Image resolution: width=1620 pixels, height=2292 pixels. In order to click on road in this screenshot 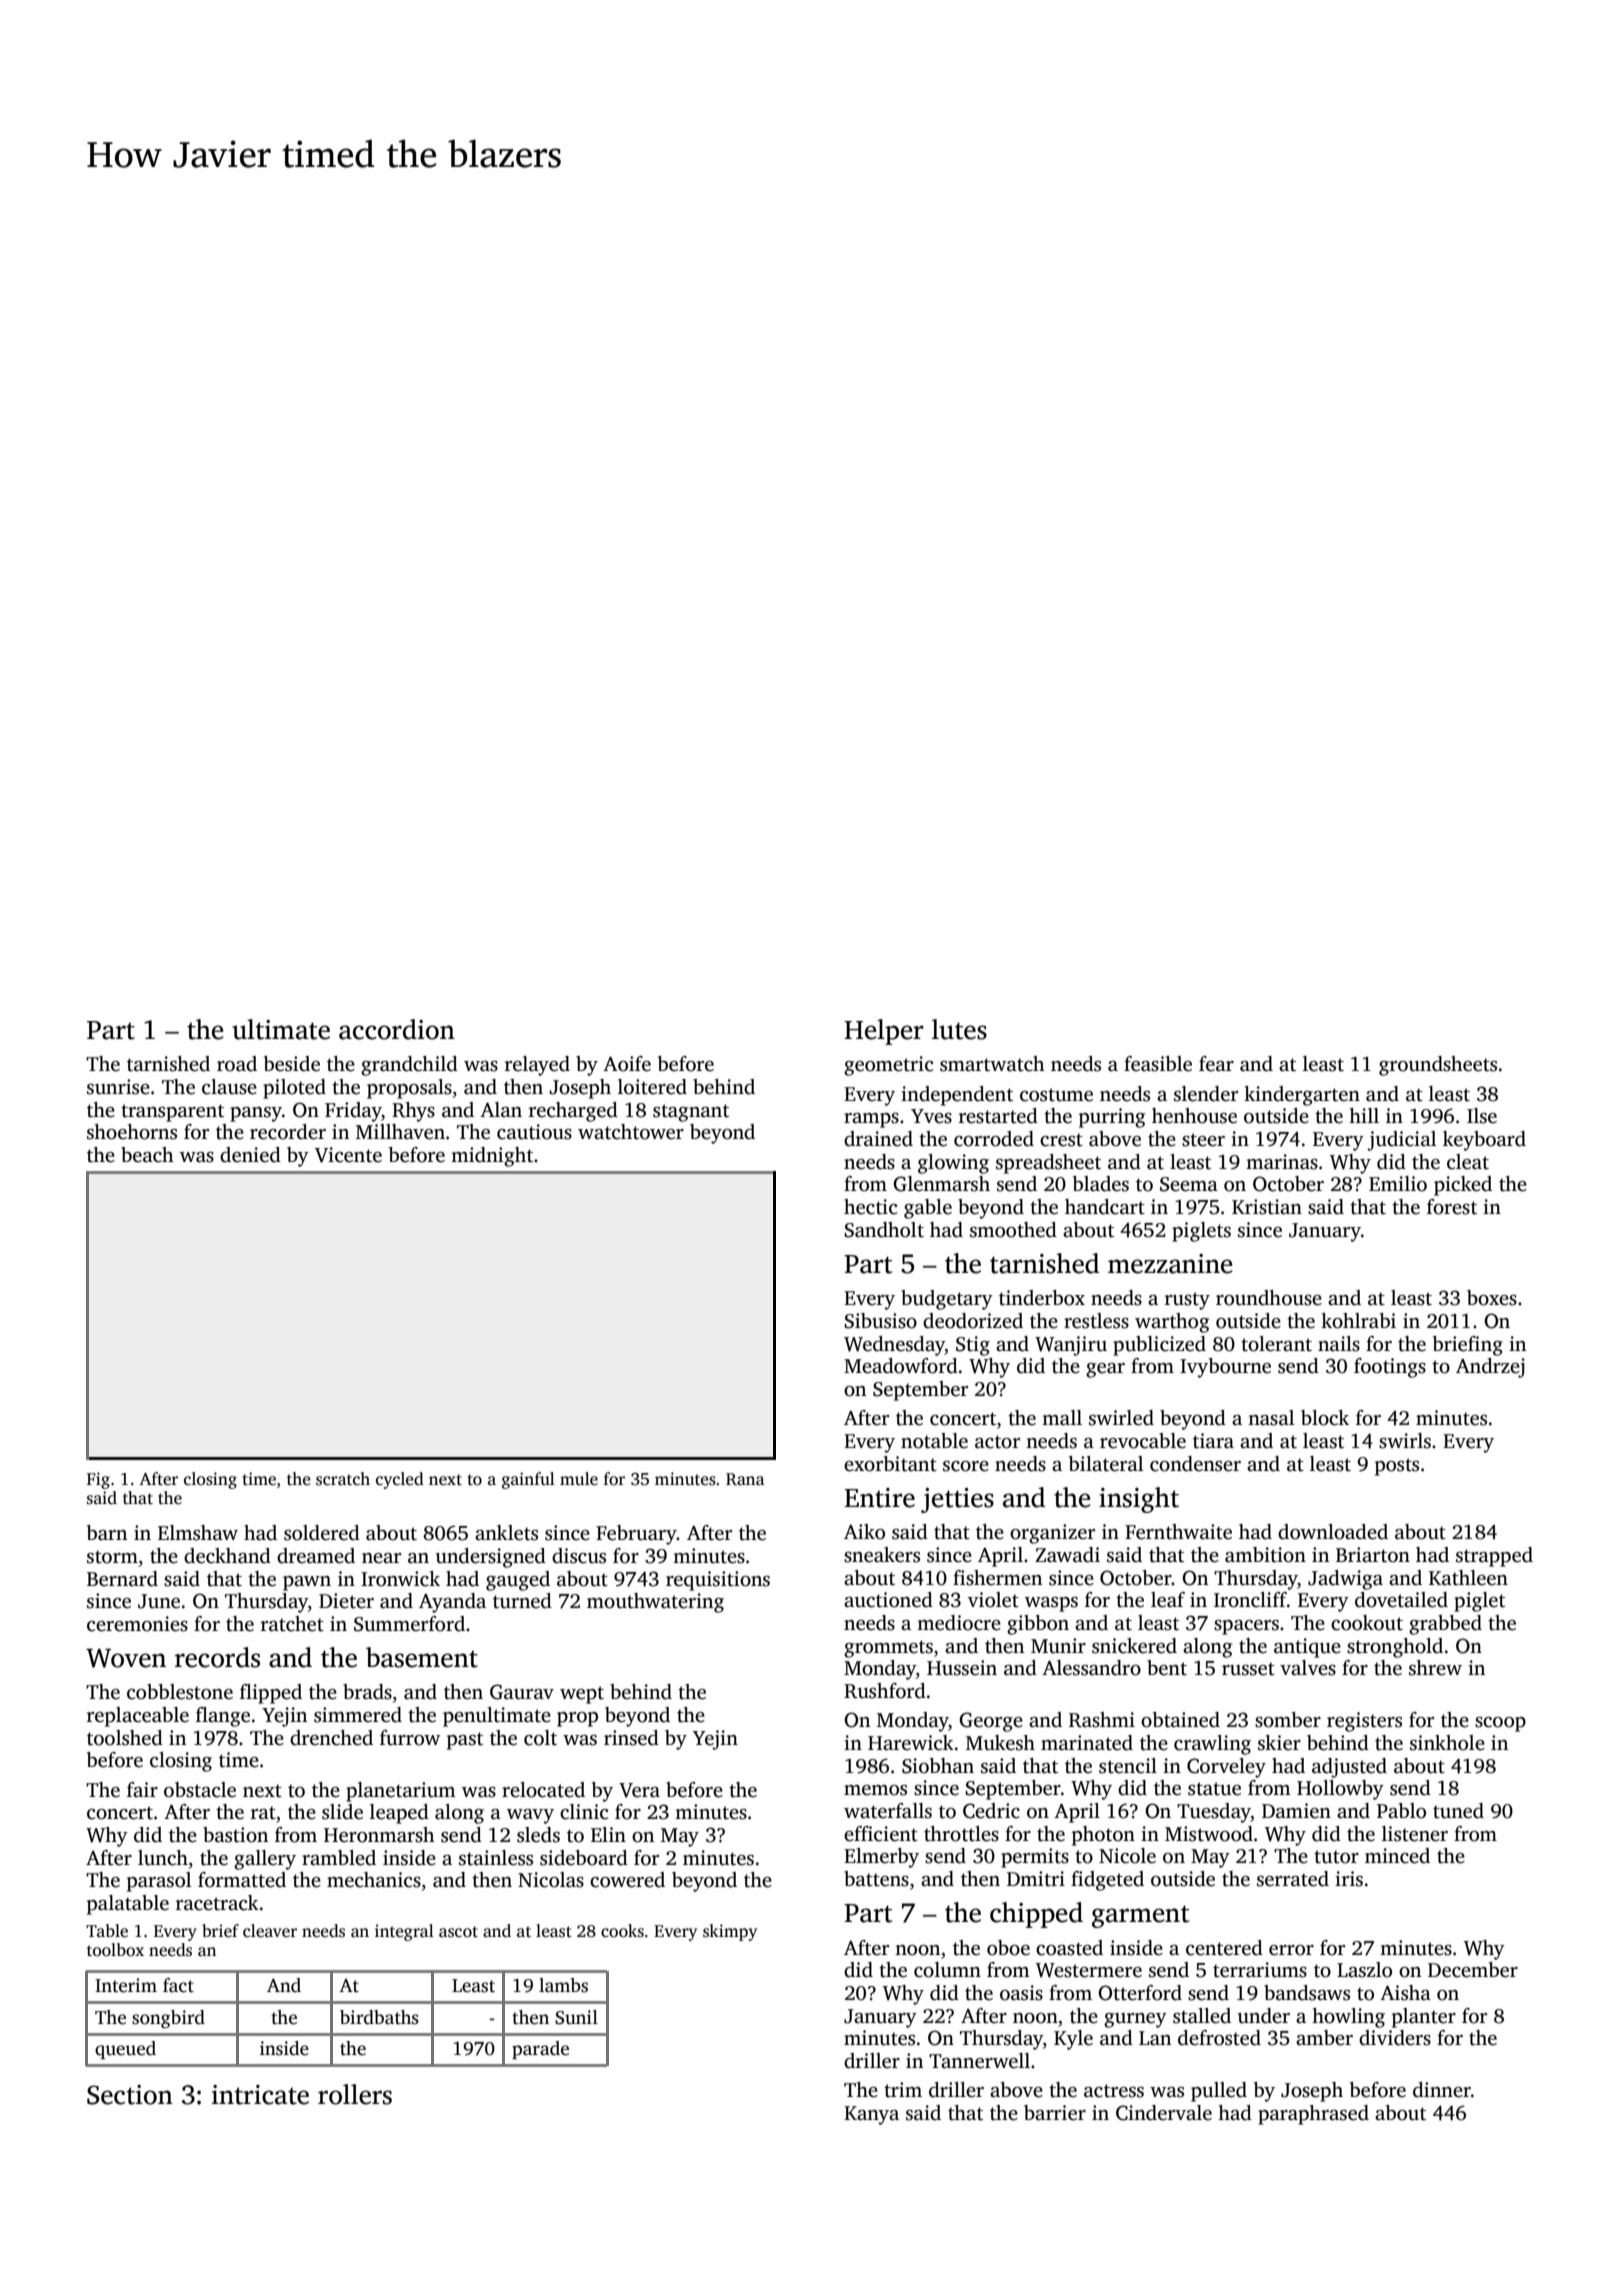, I will do `click(237, 1064)`.
